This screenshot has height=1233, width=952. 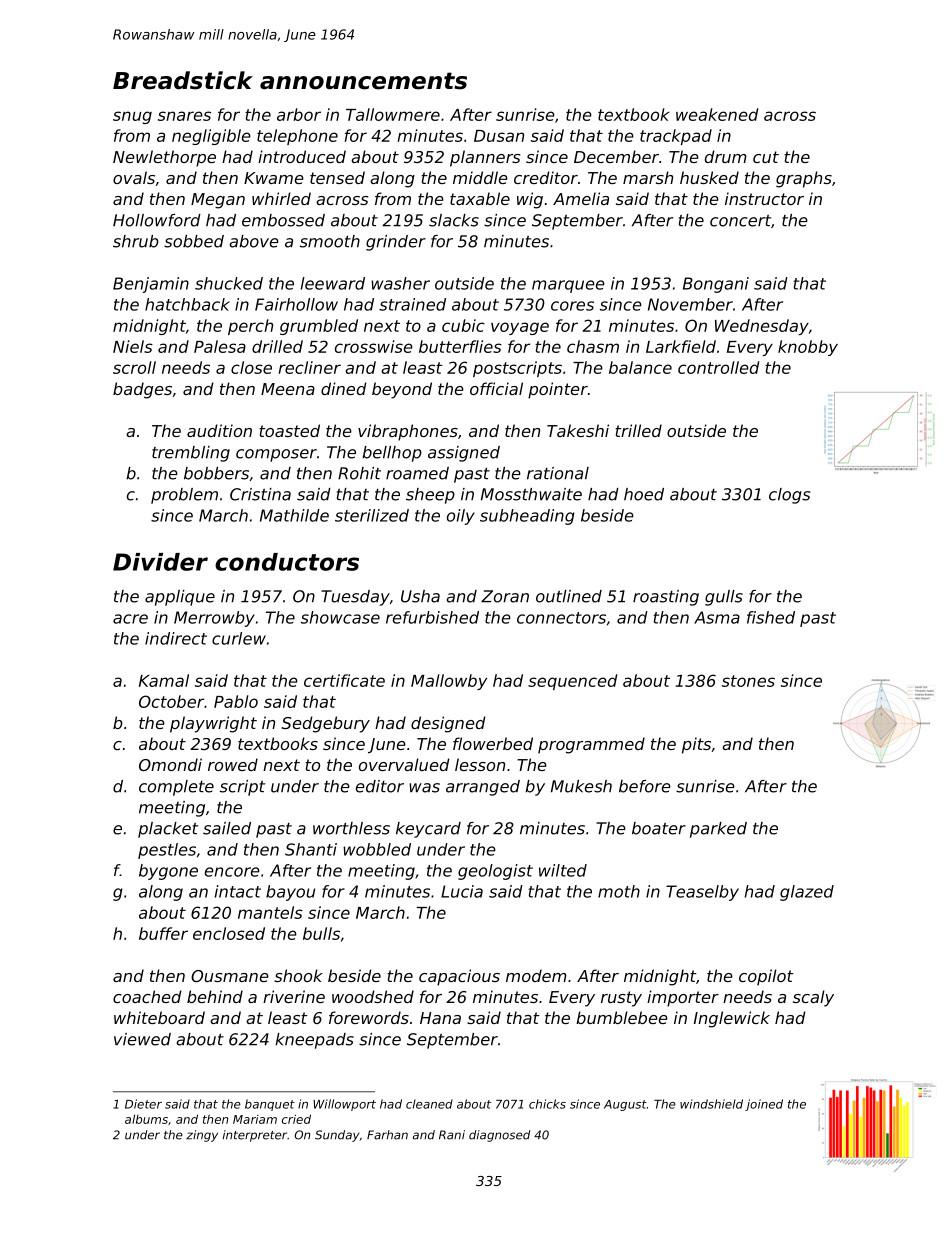 What do you see at coordinates (766, 157) in the screenshot?
I see `cut` at bounding box center [766, 157].
